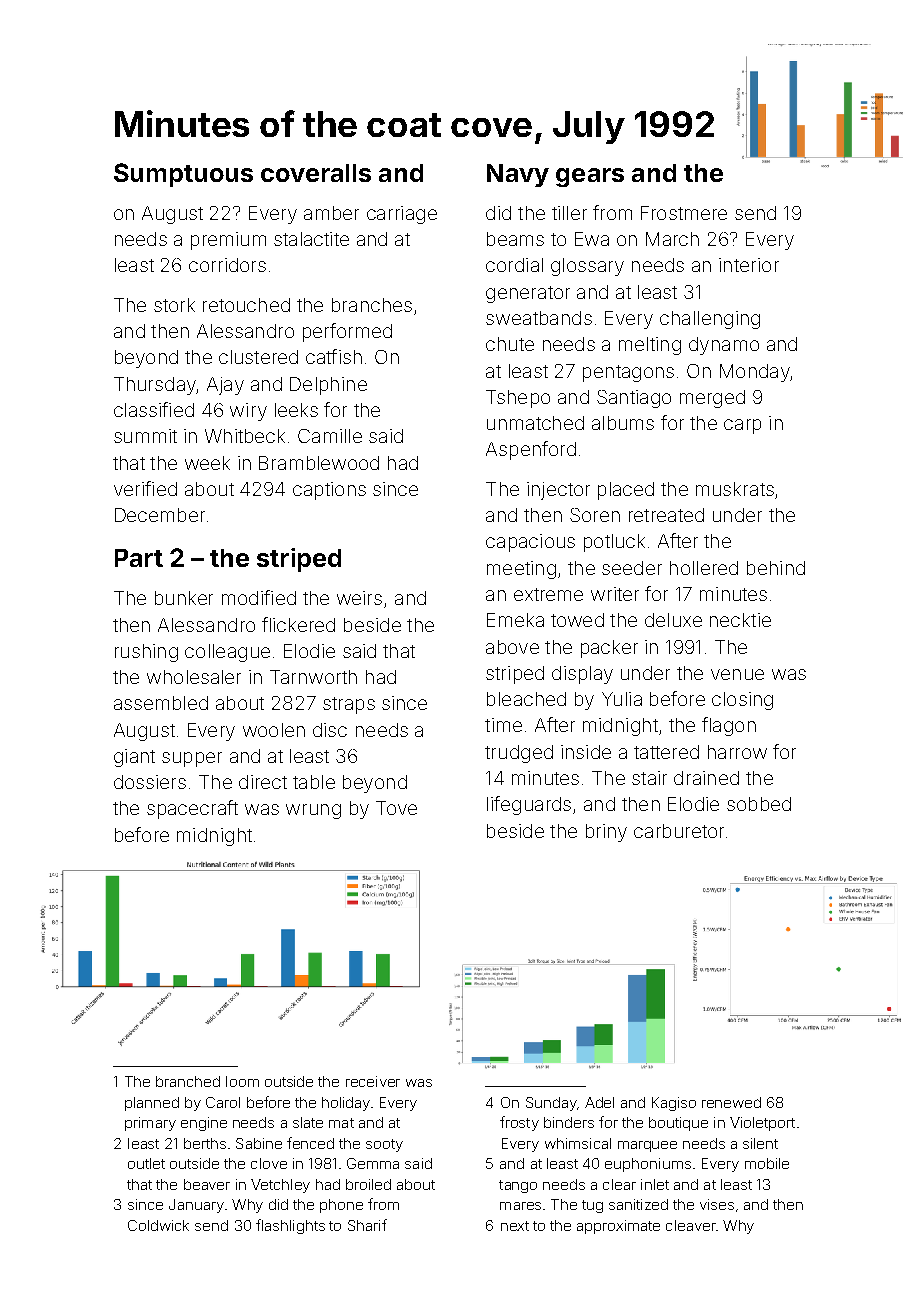  Describe the element at coordinates (372, 305) in the page. I see `branches` at that location.
